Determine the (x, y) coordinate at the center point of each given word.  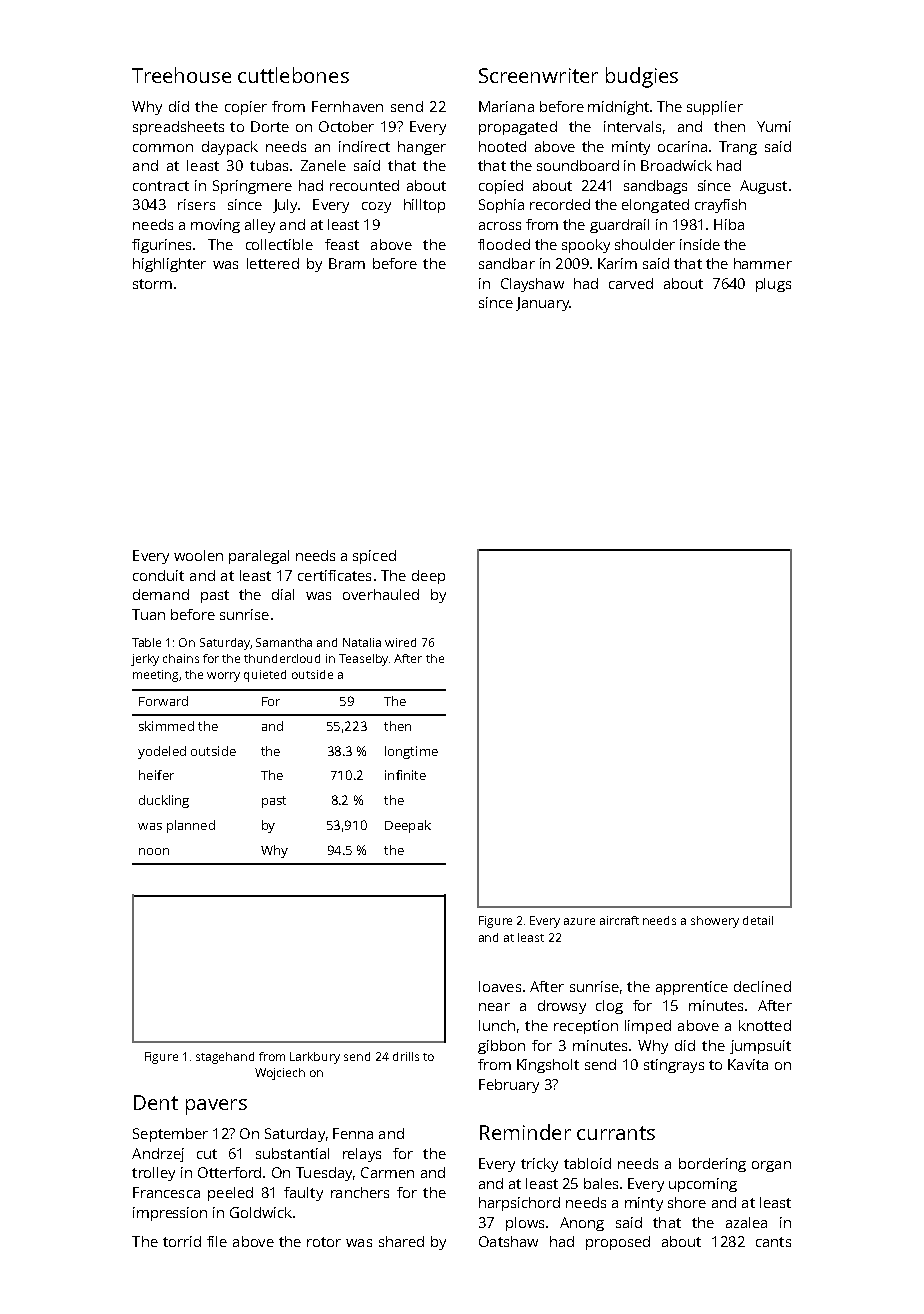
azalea (746, 1222)
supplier (715, 108)
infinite (405, 775)
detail (758, 920)
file (217, 1241)
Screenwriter (538, 75)
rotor (324, 1242)
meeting (155, 676)
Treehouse (181, 75)
